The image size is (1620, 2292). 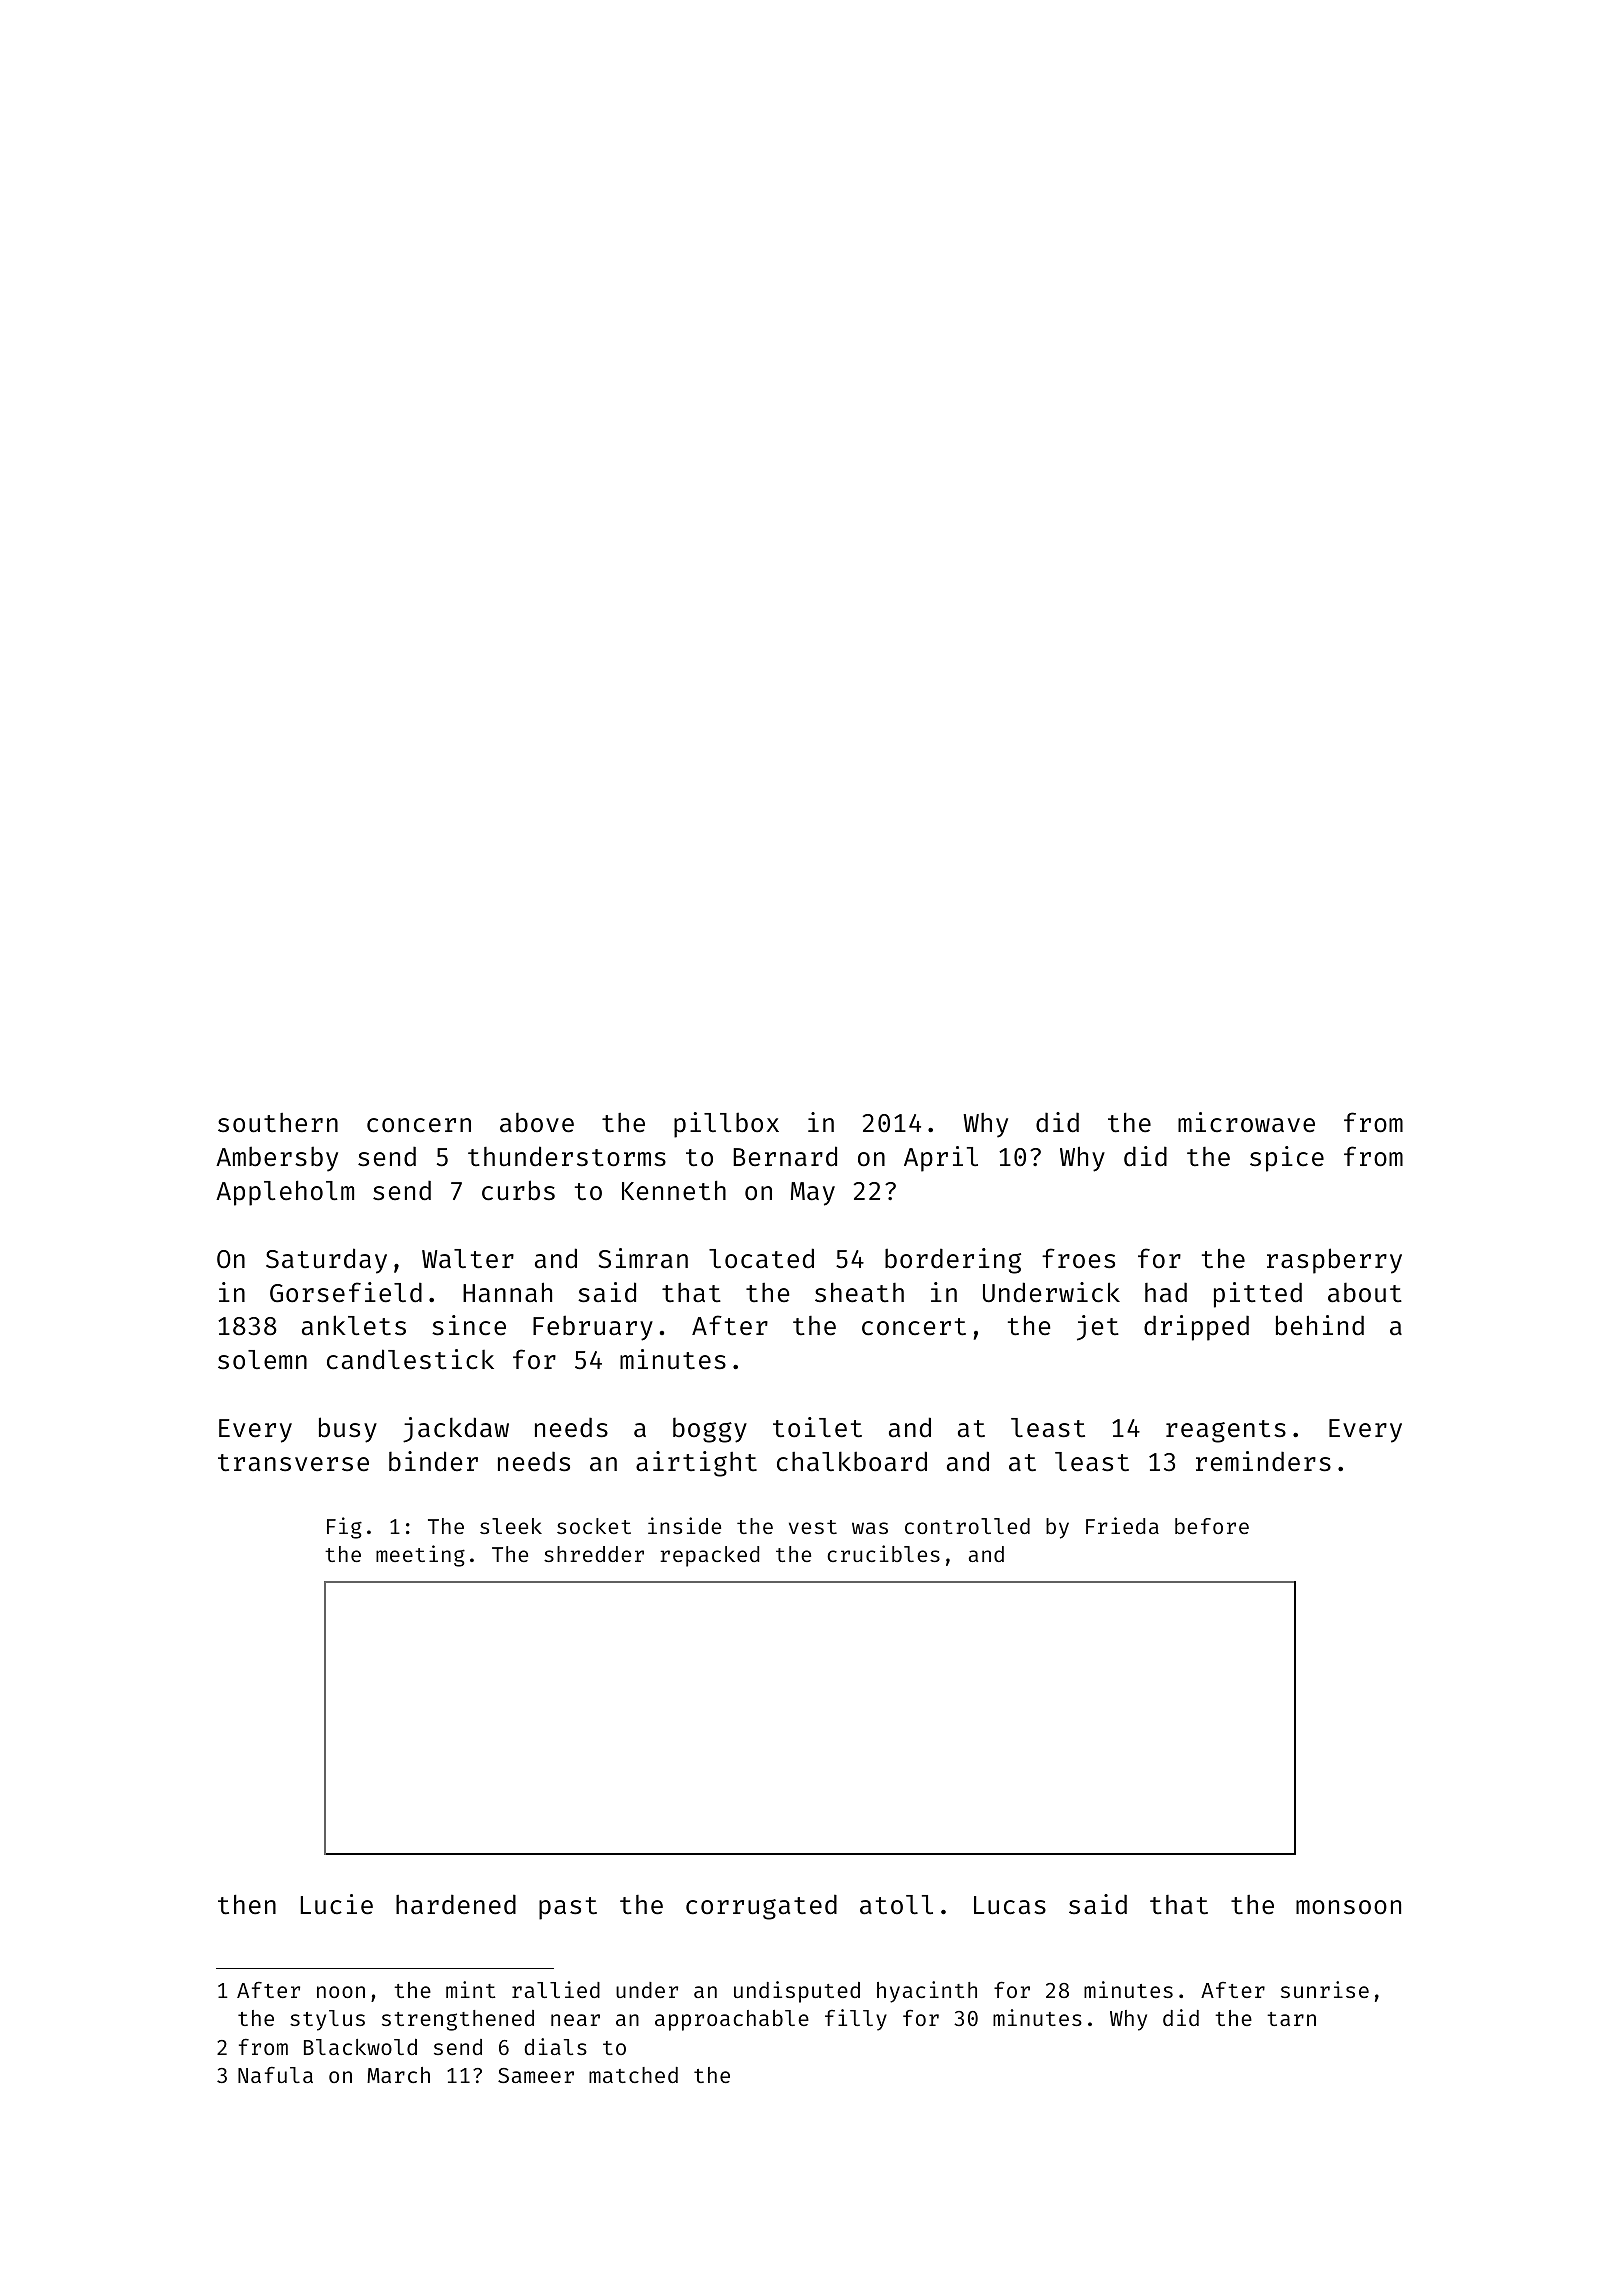 What do you see at coordinates (419, 1125) in the screenshot?
I see `concern` at bounding box center [419, 1125].
